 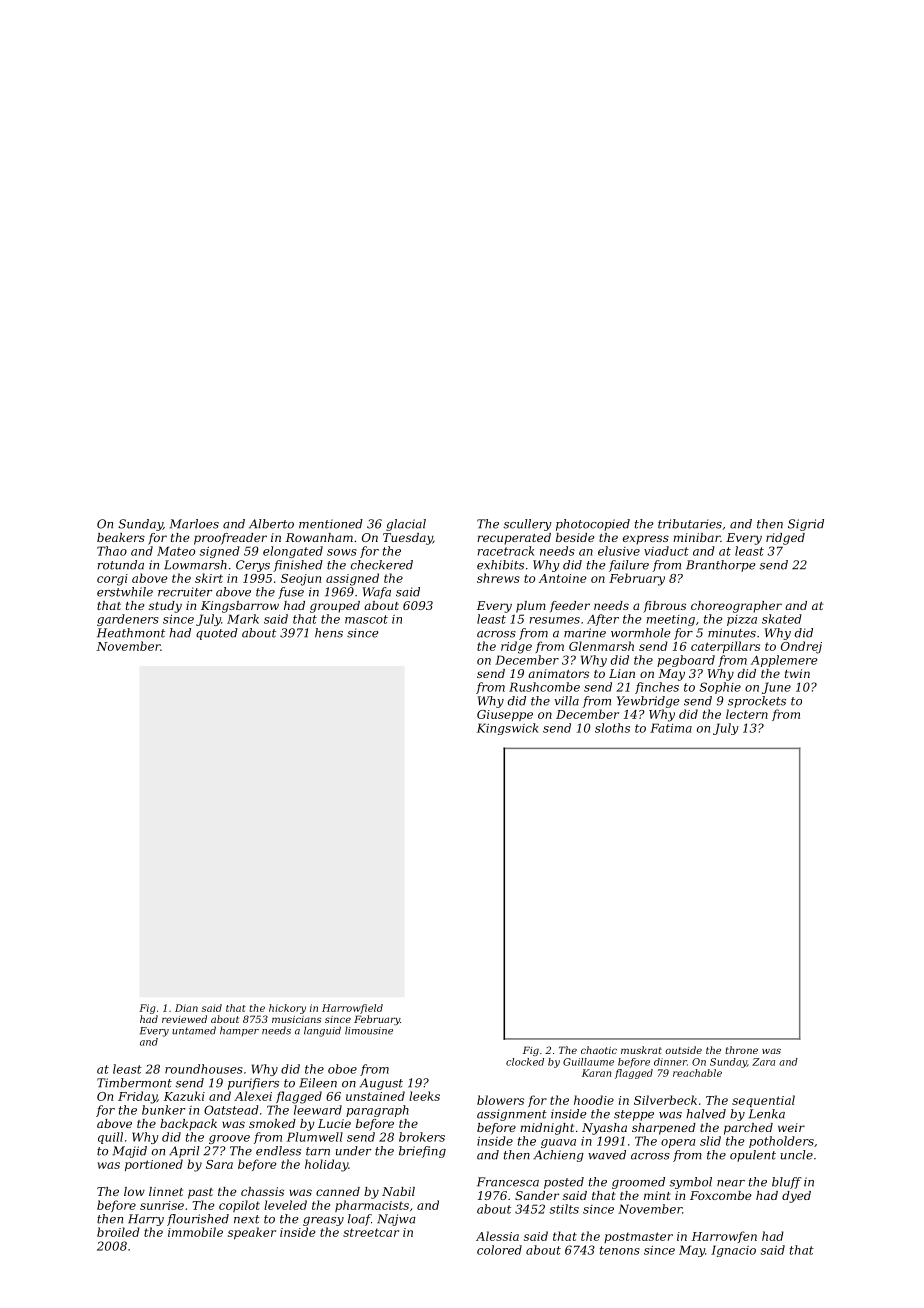 I want to click on Friday, so click(x=137, y=1097).
